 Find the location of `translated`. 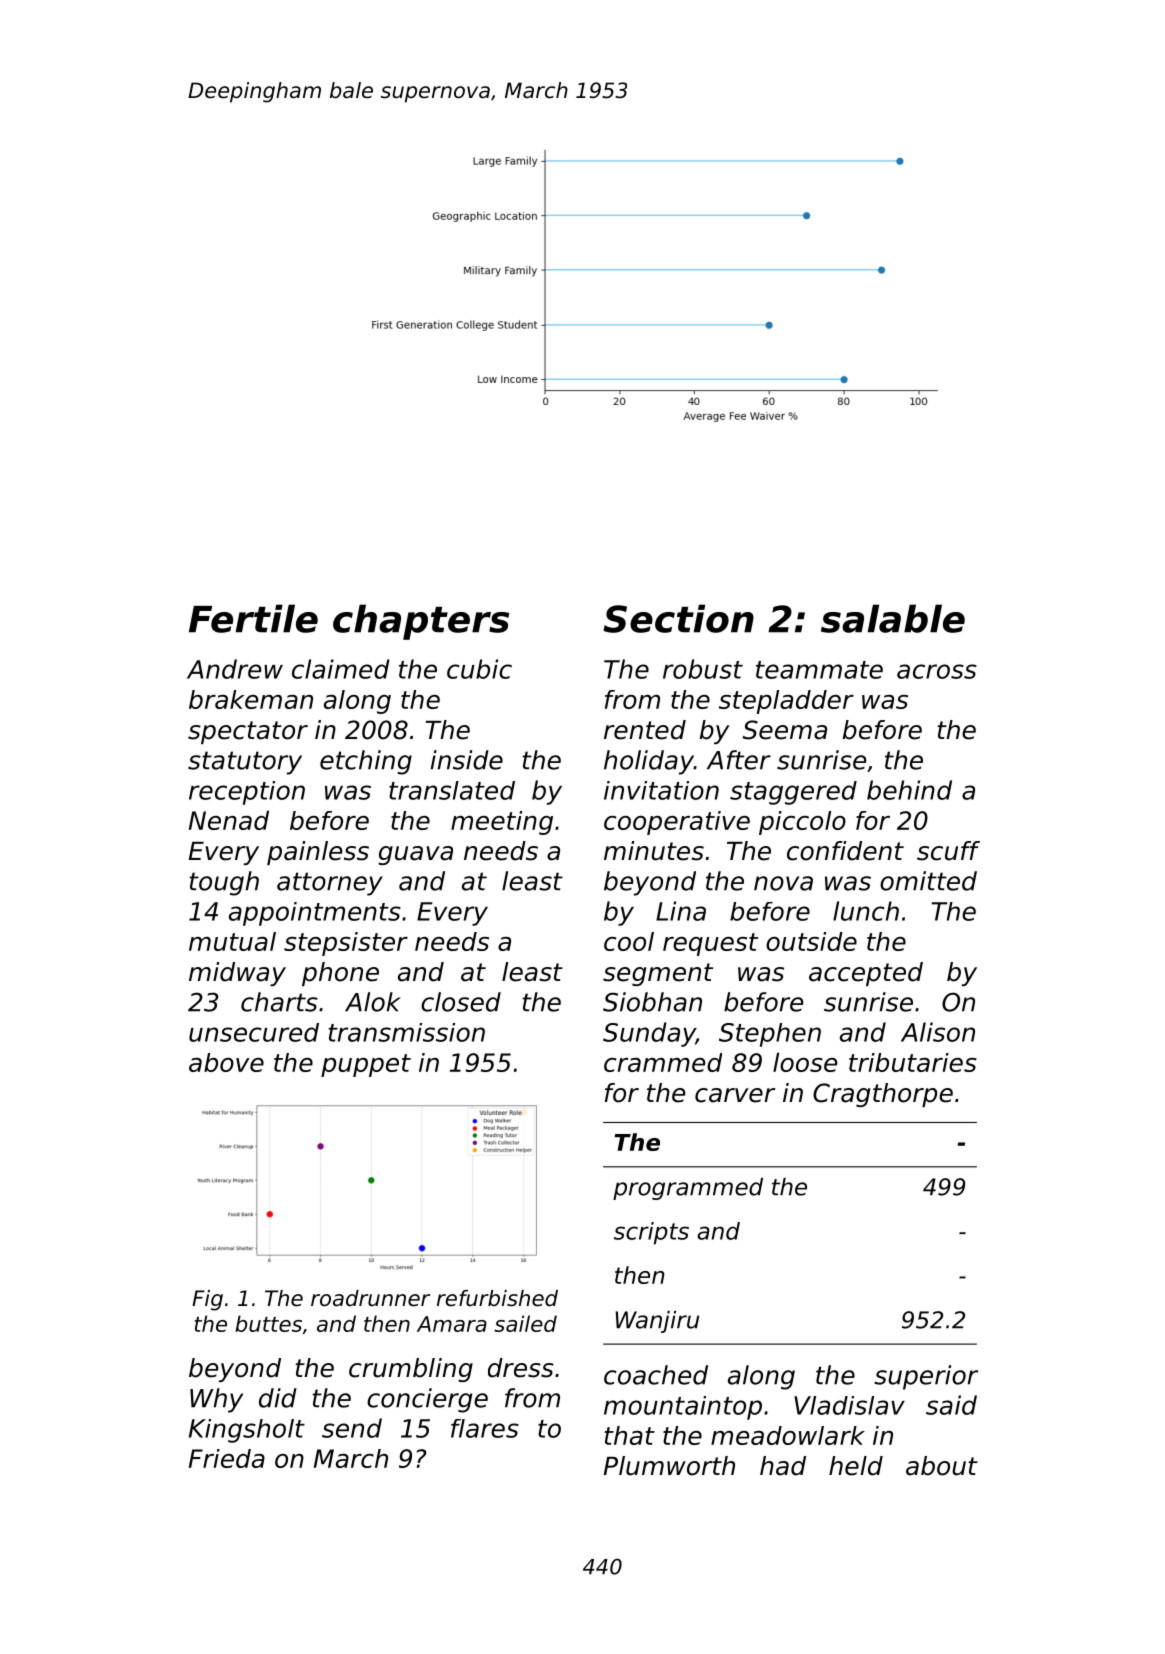

translated is located at coordinates (452, 790).
